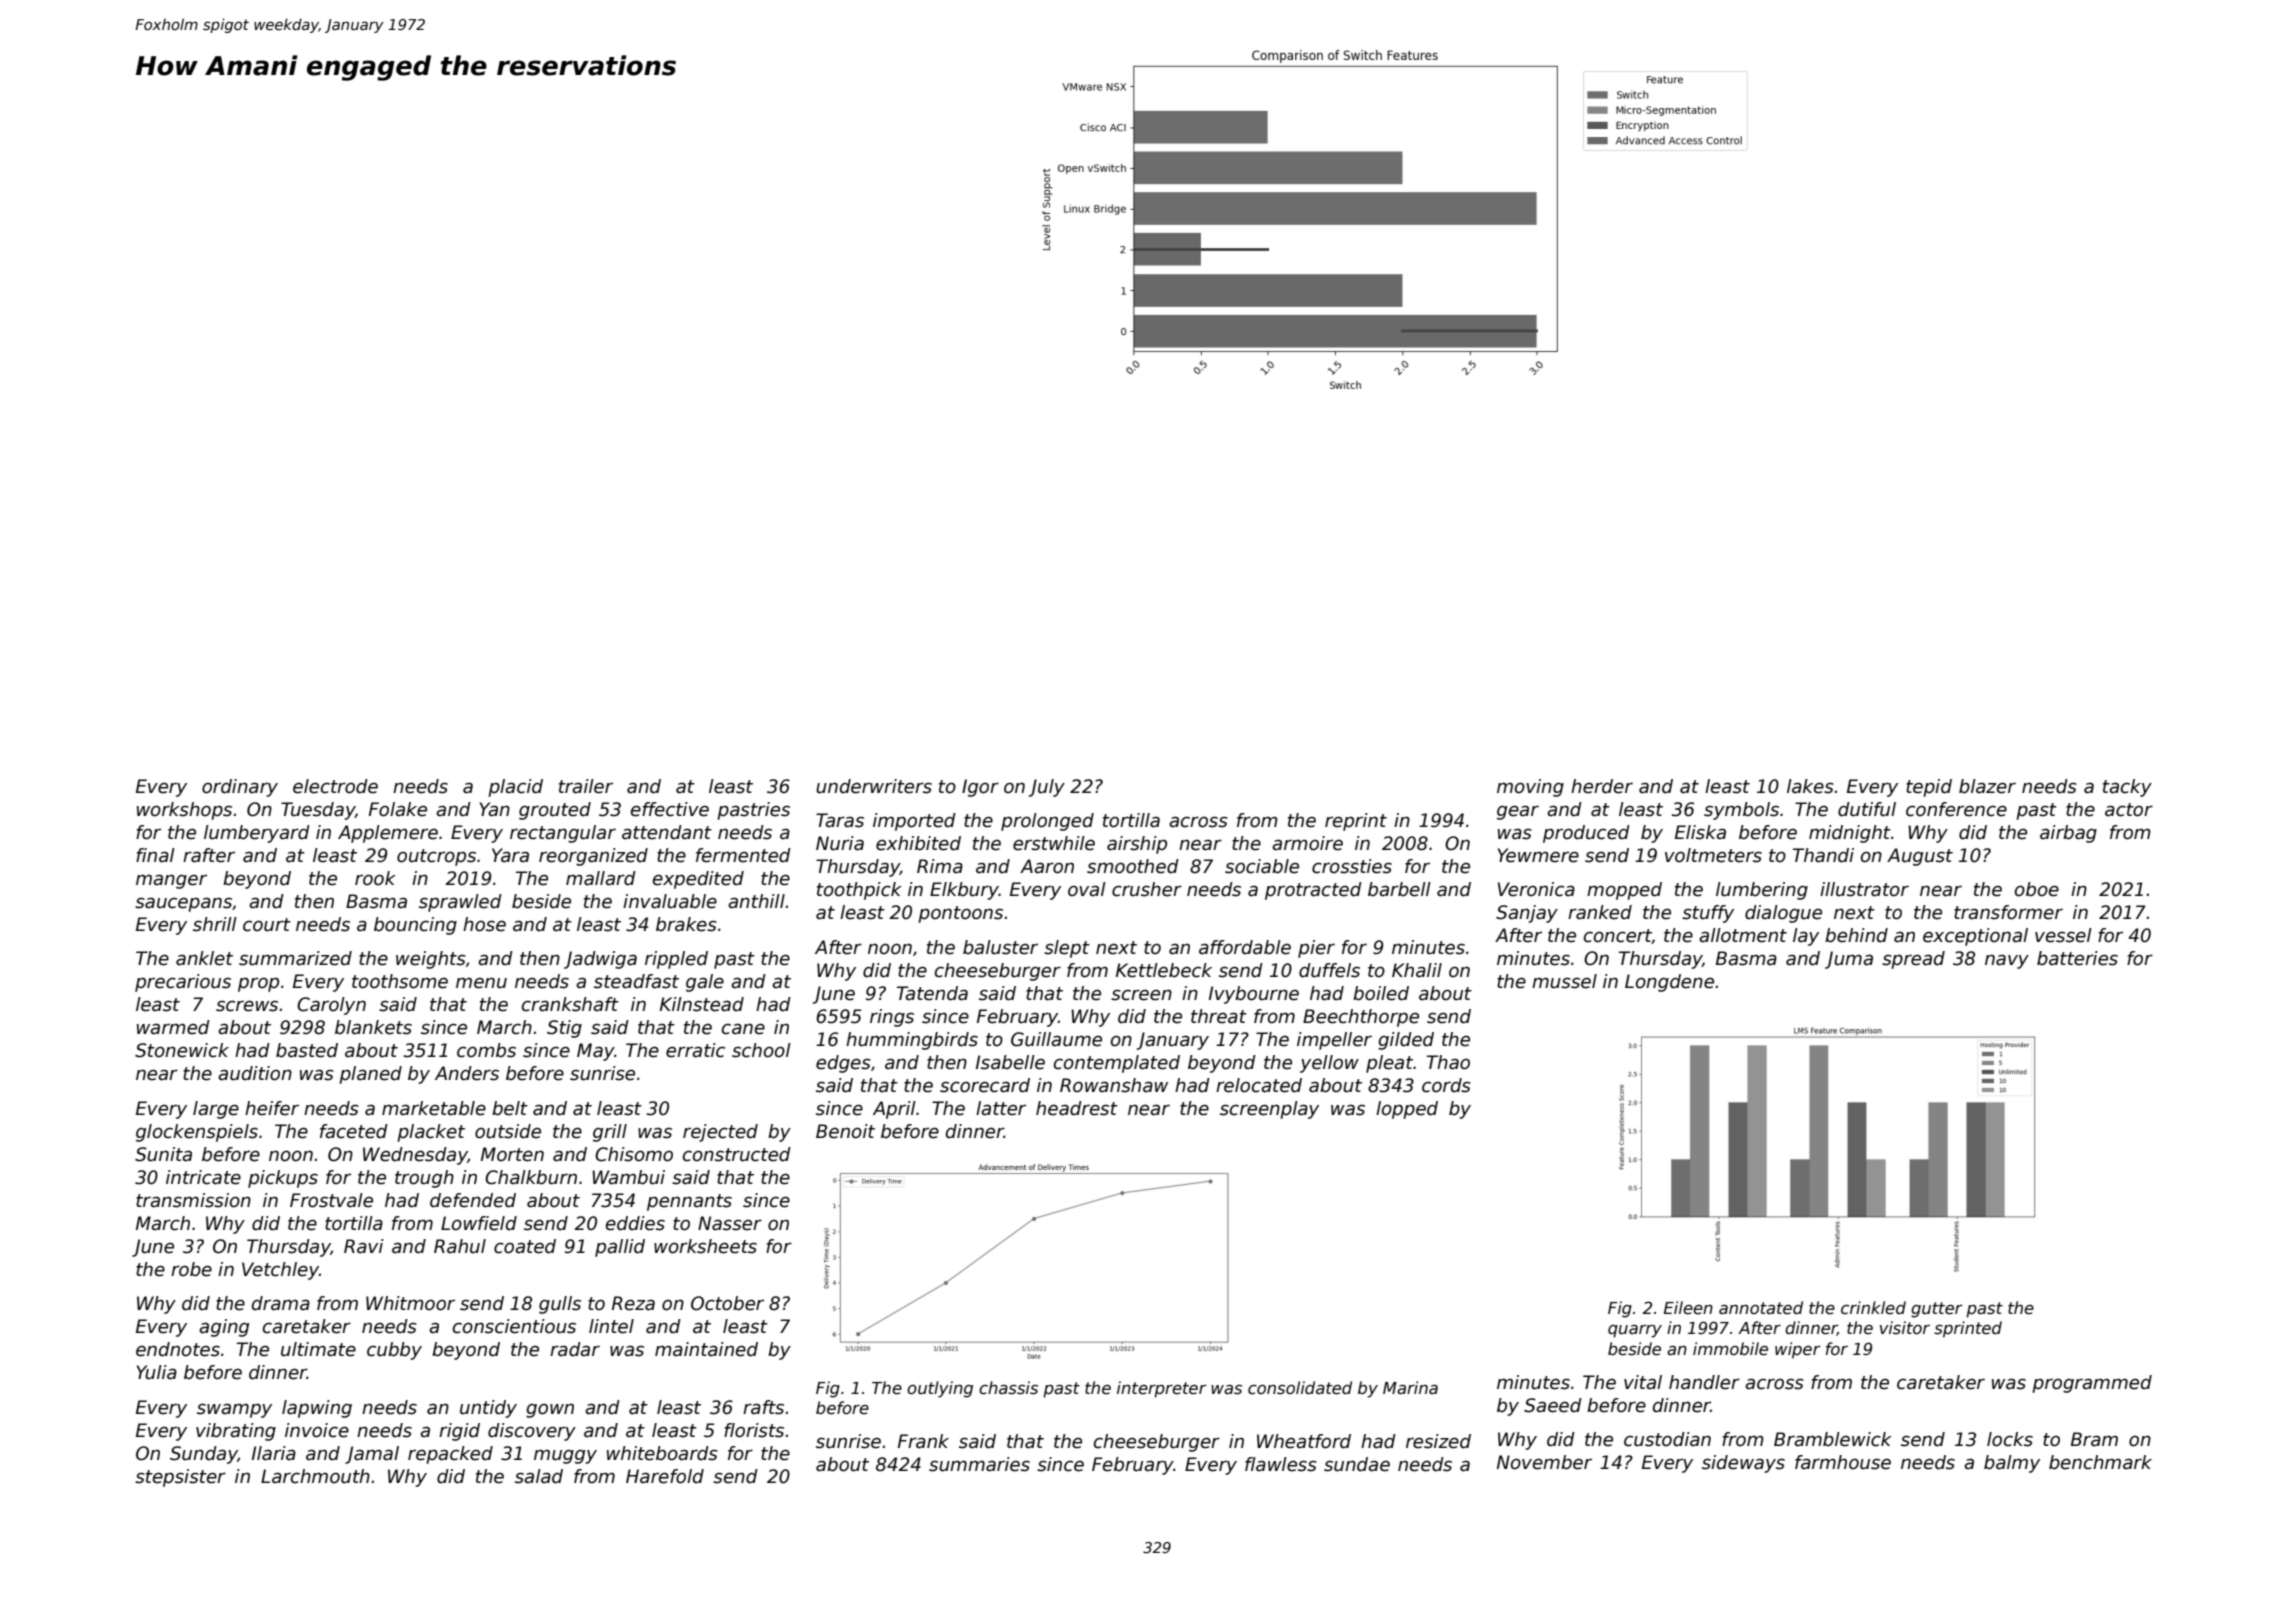 The image size is (2287, 1617). Describe the element at coordinates (460, 903) in the document. I see `sprawled` at that location.
